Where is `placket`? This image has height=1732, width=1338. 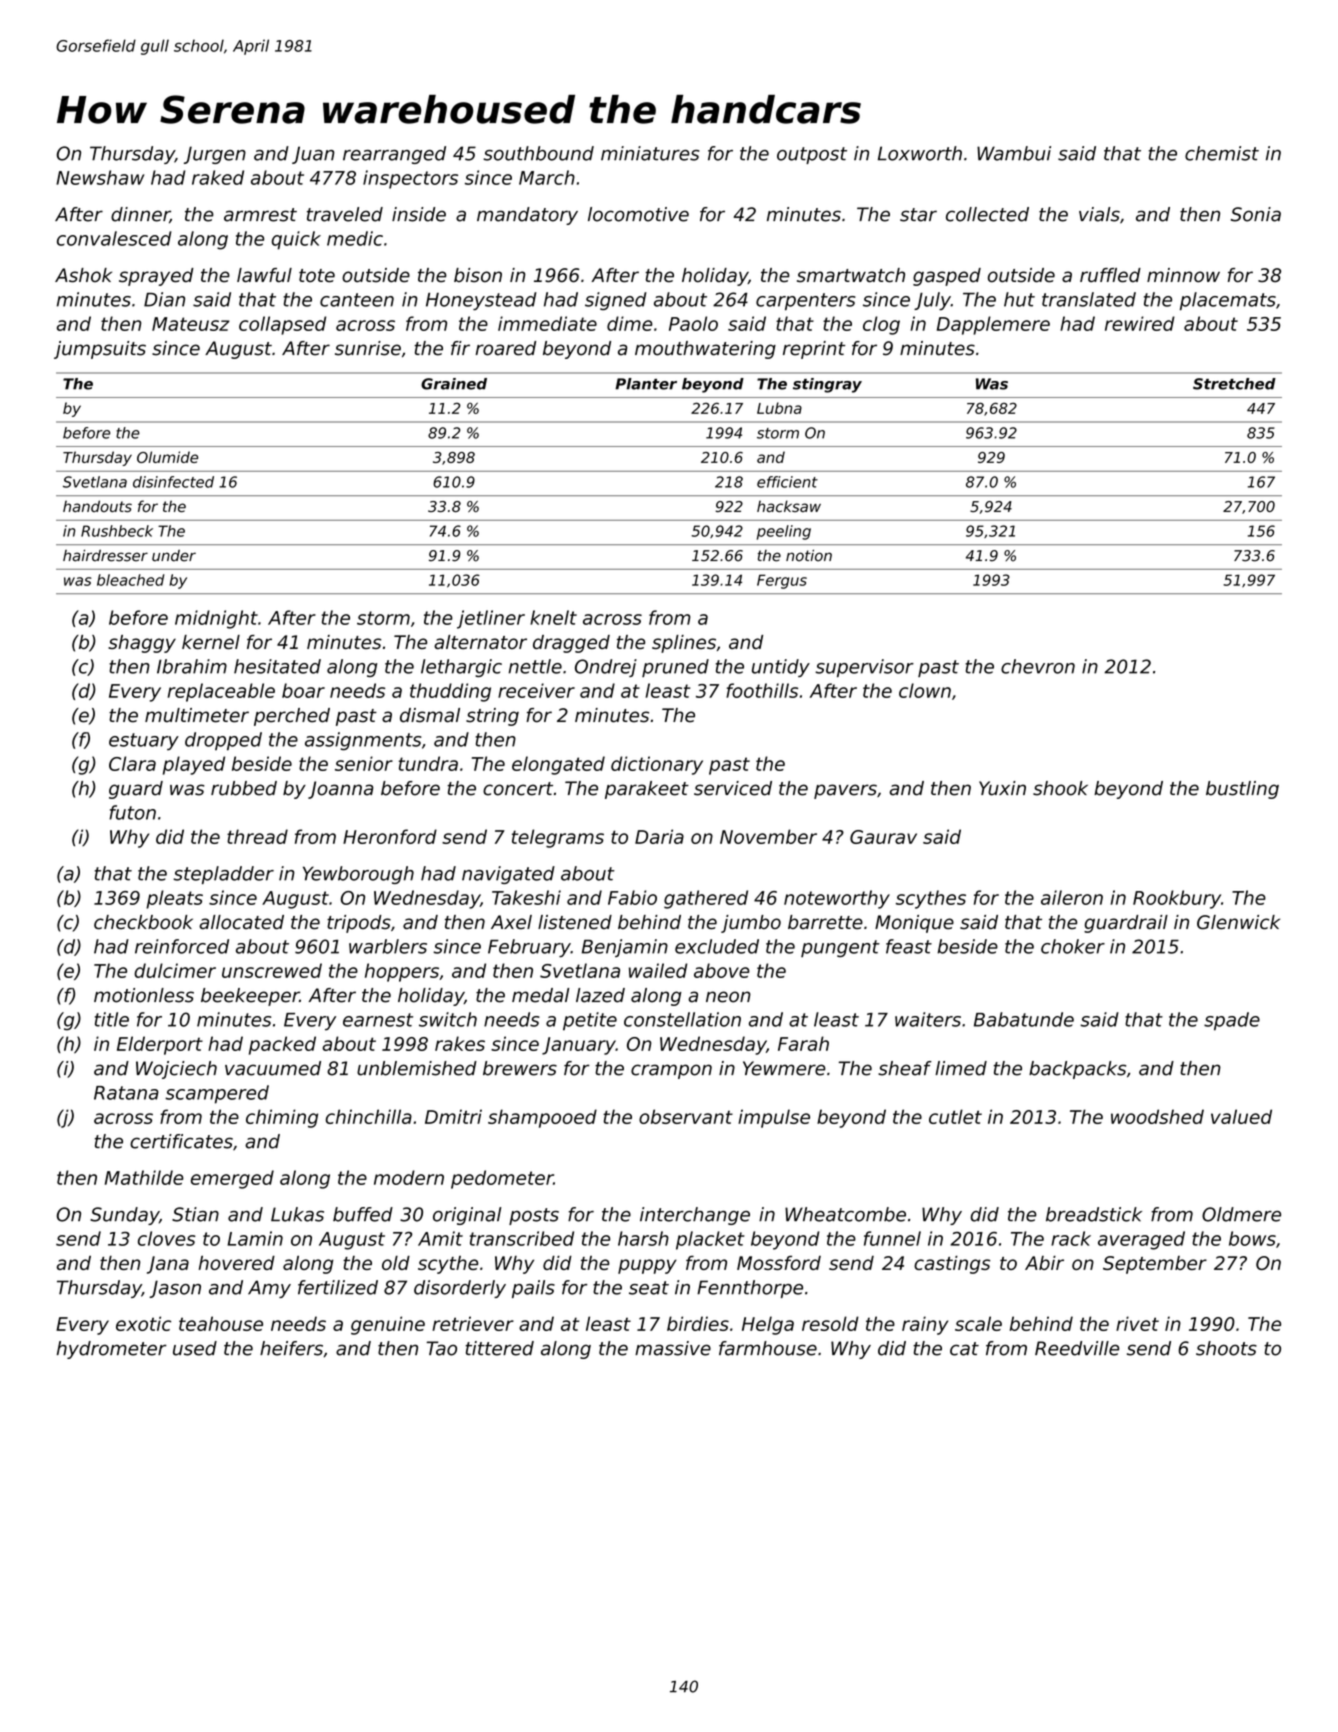
placket is located at coordinates (710, 1240).
